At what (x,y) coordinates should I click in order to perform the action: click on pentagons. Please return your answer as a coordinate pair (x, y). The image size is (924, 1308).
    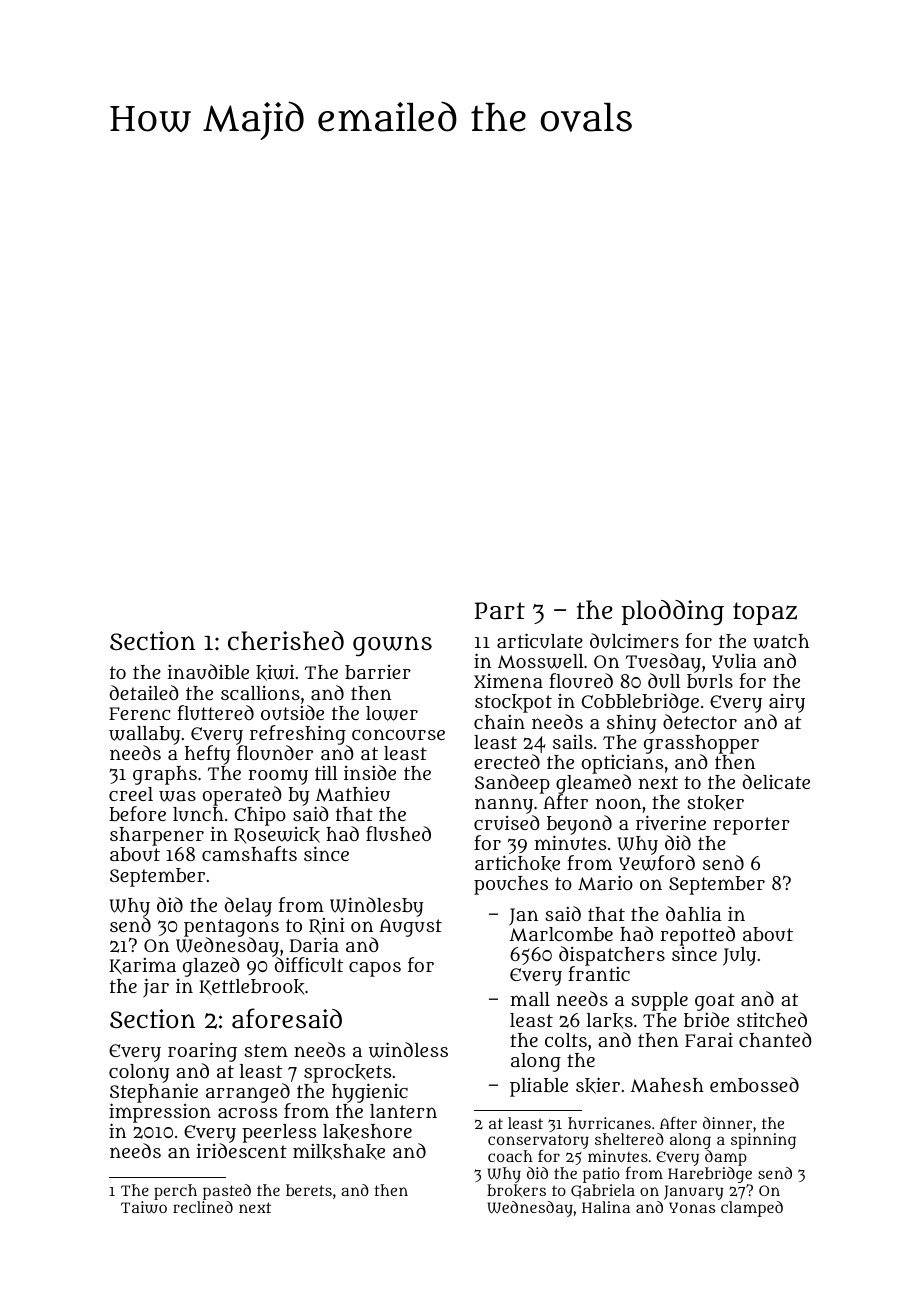
    Looking at the image, I should click on (231, 928).
